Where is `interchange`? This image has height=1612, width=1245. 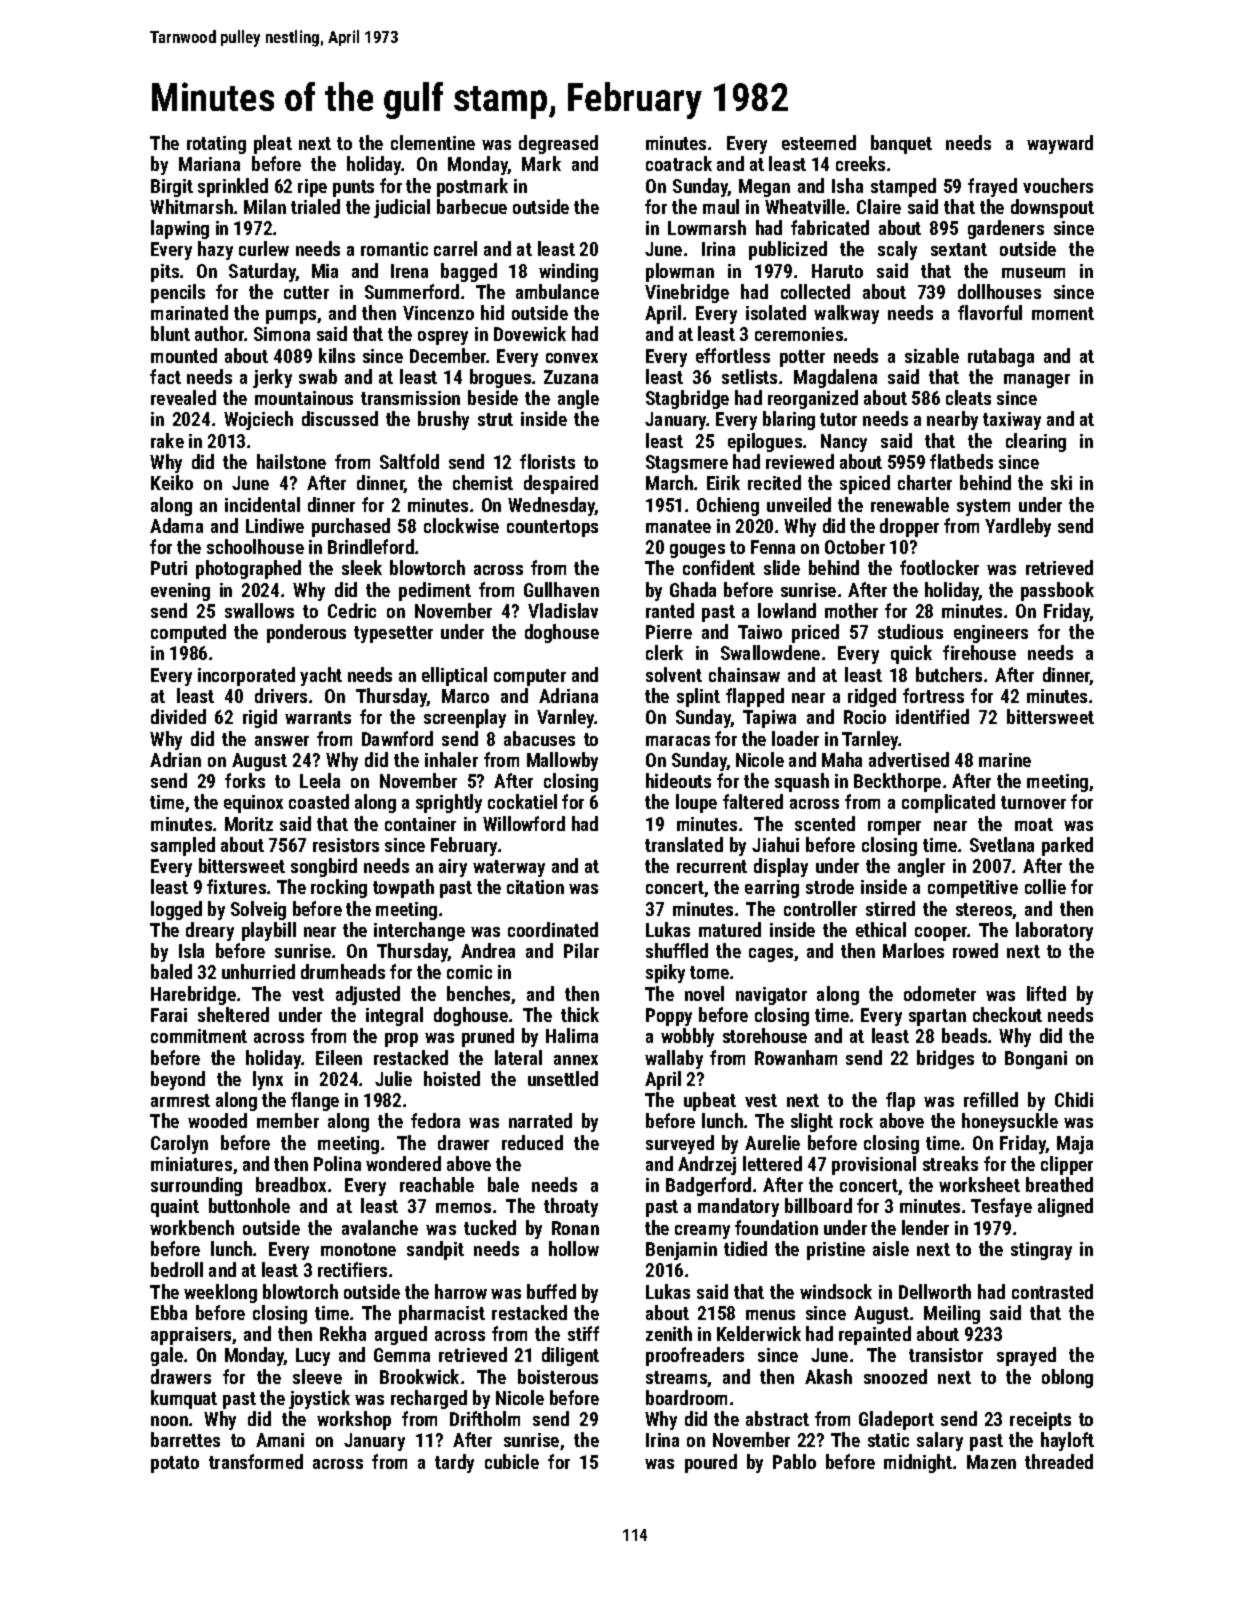 interchange is located at coordinates (419, 931).
